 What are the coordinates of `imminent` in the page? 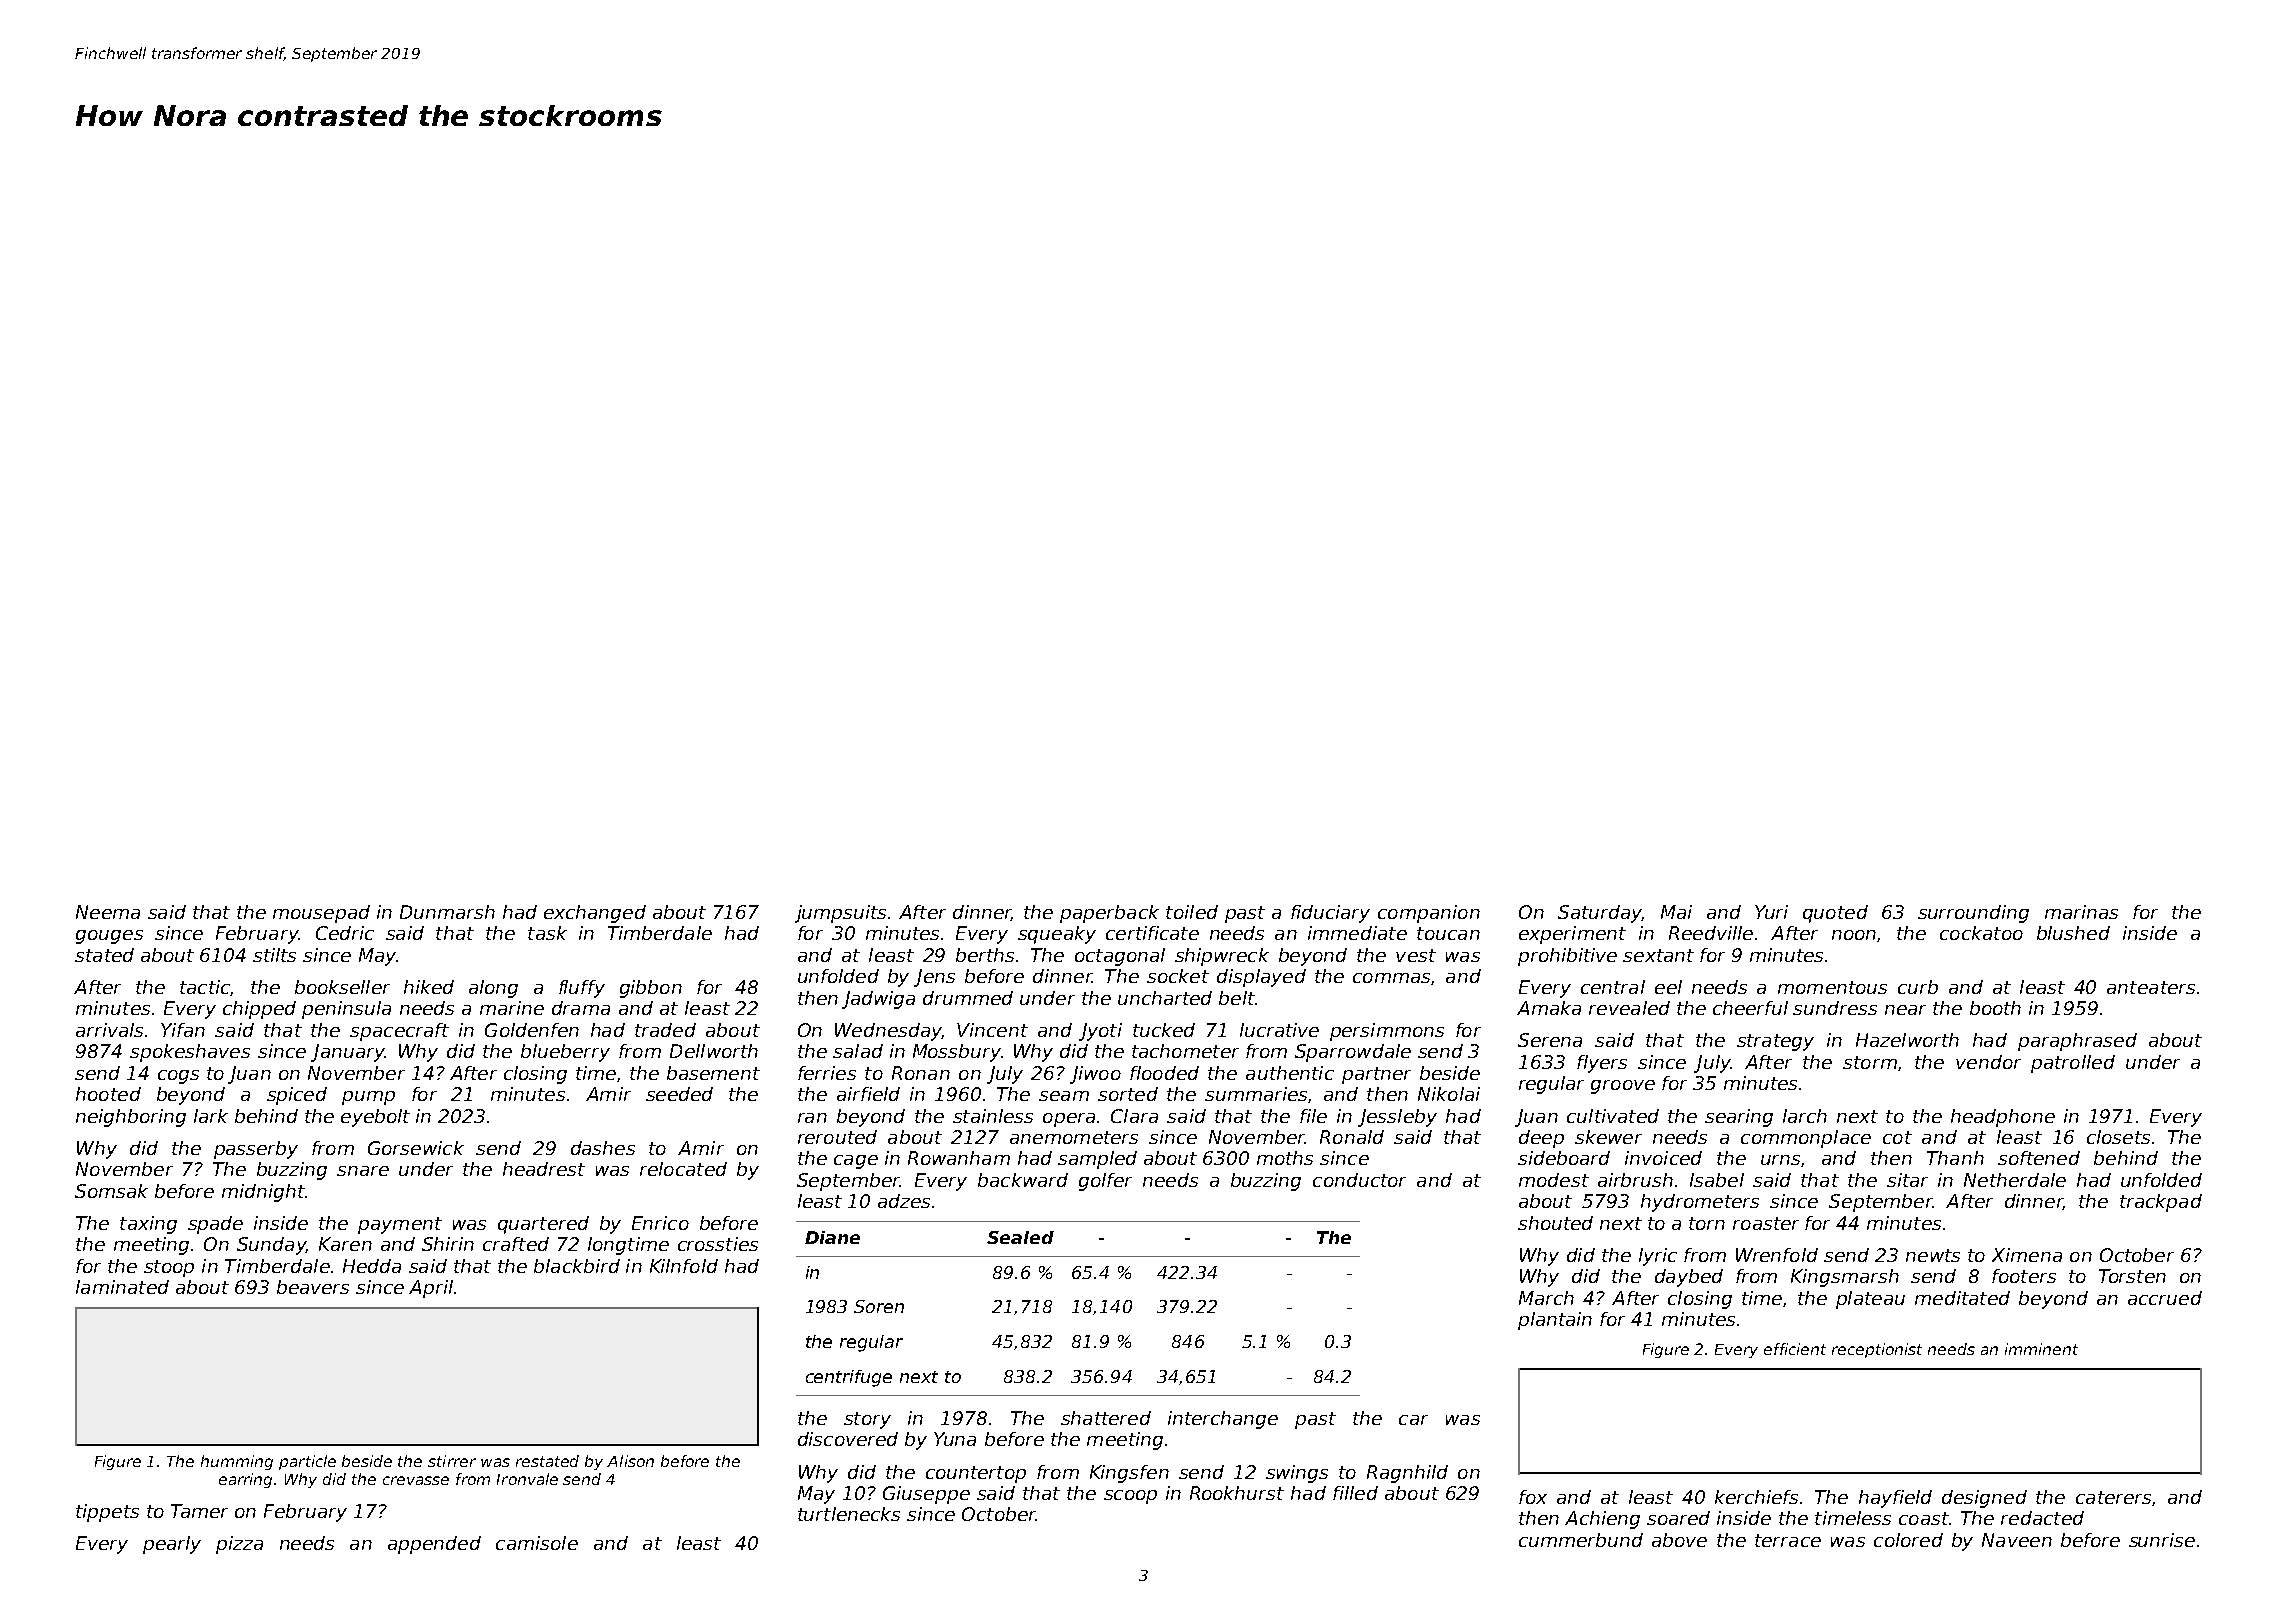 It's located at (2041, 1349).
